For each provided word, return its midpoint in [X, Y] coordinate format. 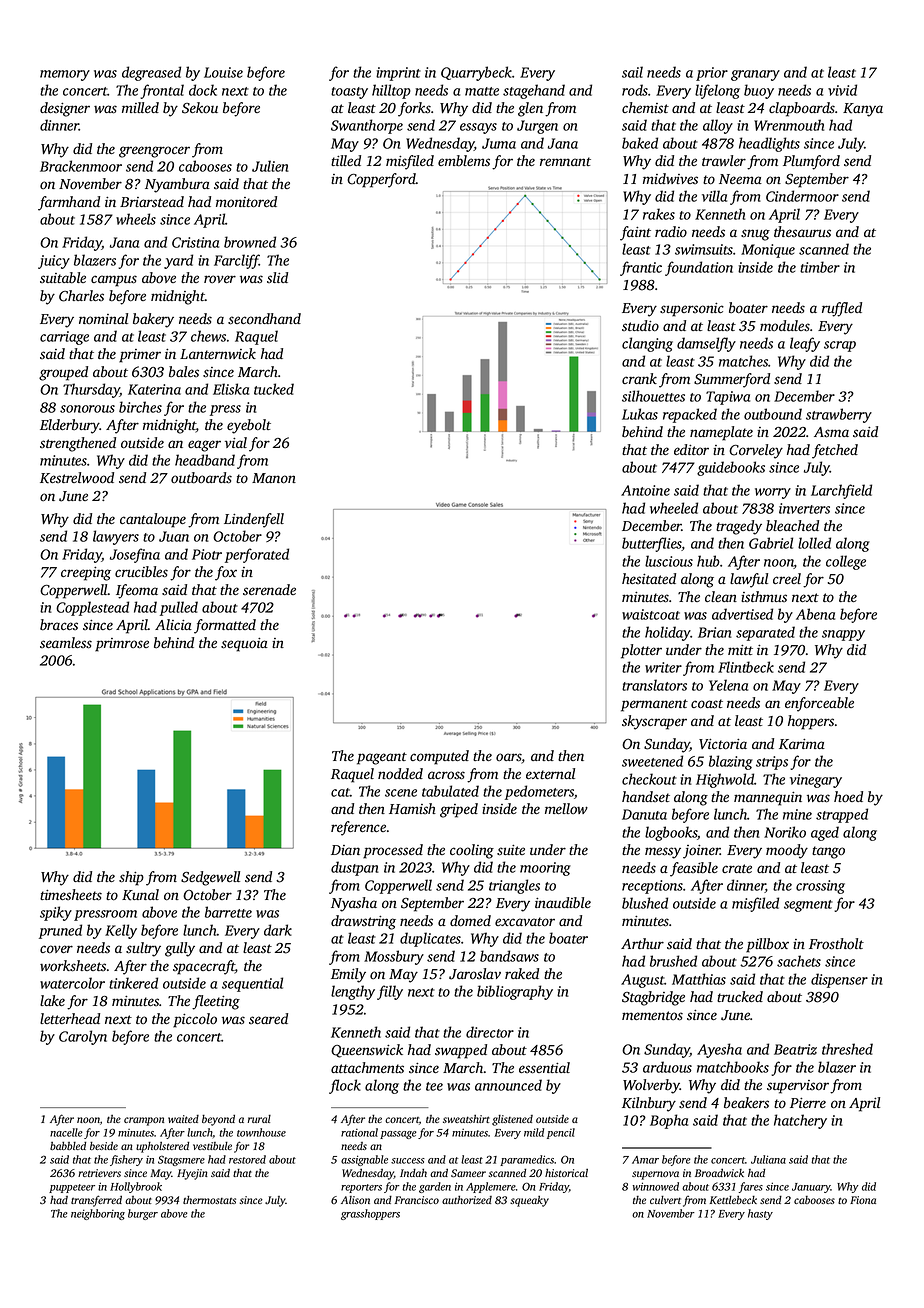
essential [544, 1068]
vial [236, 442]
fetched [835, 451]
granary [755, 75]
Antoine [645, 490]
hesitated [649, 578]
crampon [144, 1121]
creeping [86, 574]
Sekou [200, 108]
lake [52, 1000]
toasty [349, 93]
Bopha [669, 1121]
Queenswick [367, 1051]
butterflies [652, 544]
